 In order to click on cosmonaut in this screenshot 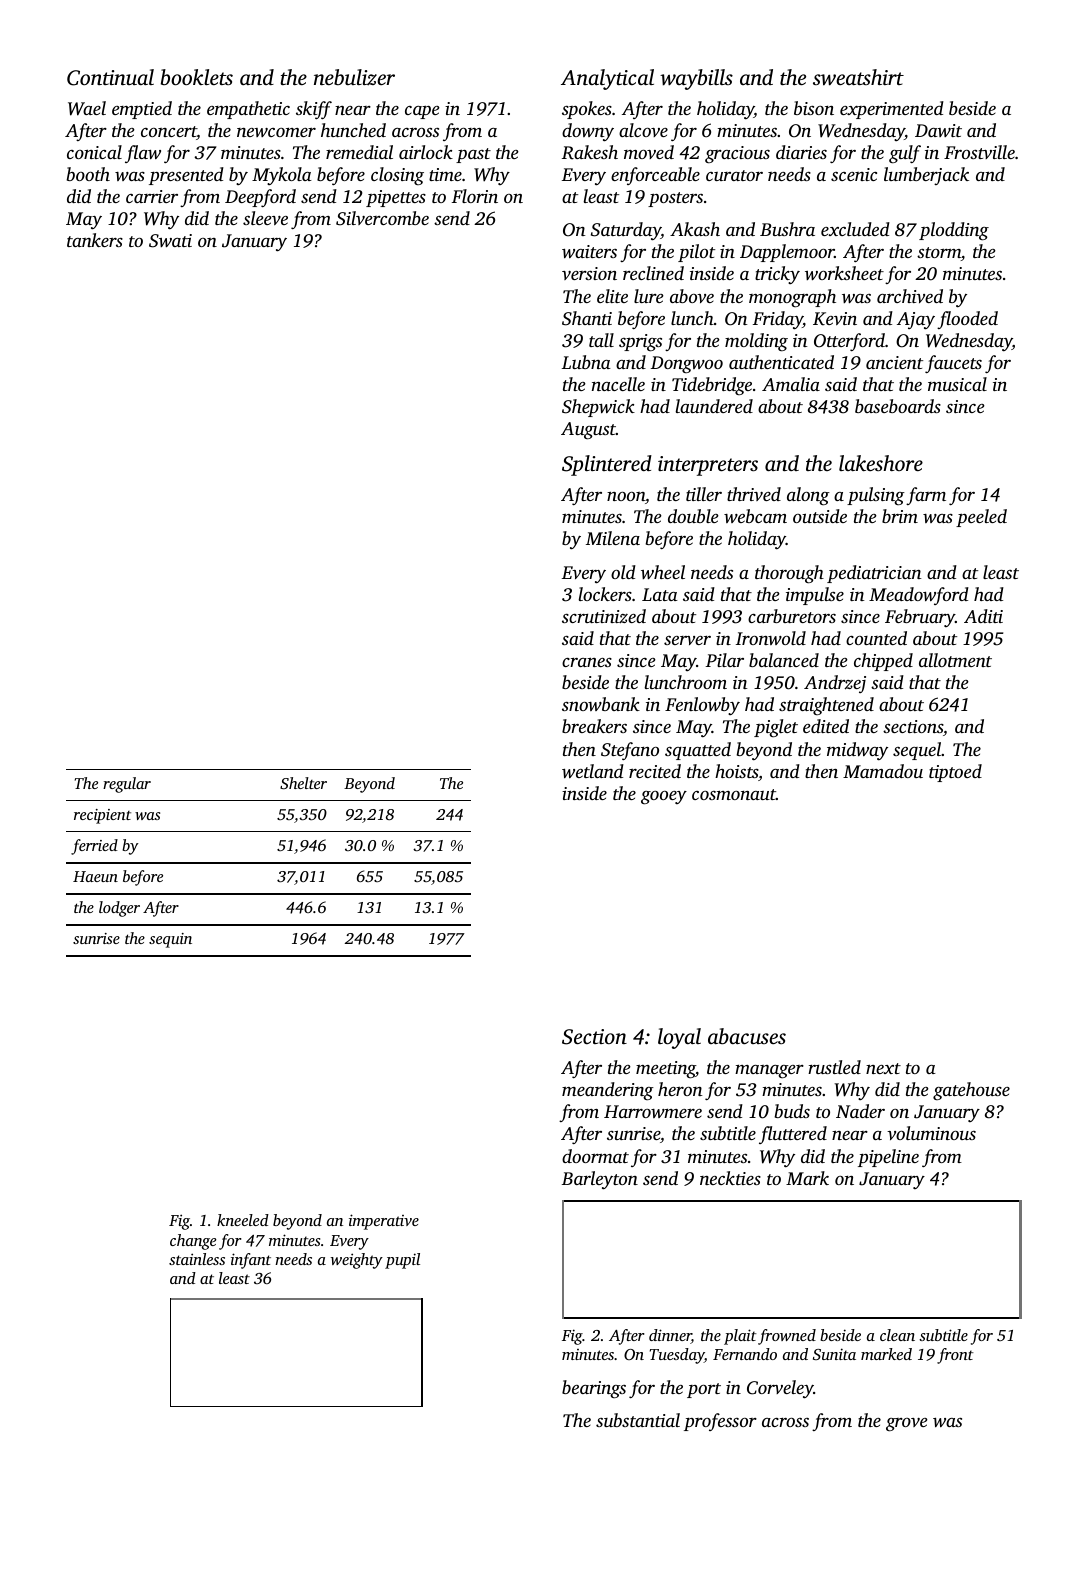, I will do `click(734, 794)`.
